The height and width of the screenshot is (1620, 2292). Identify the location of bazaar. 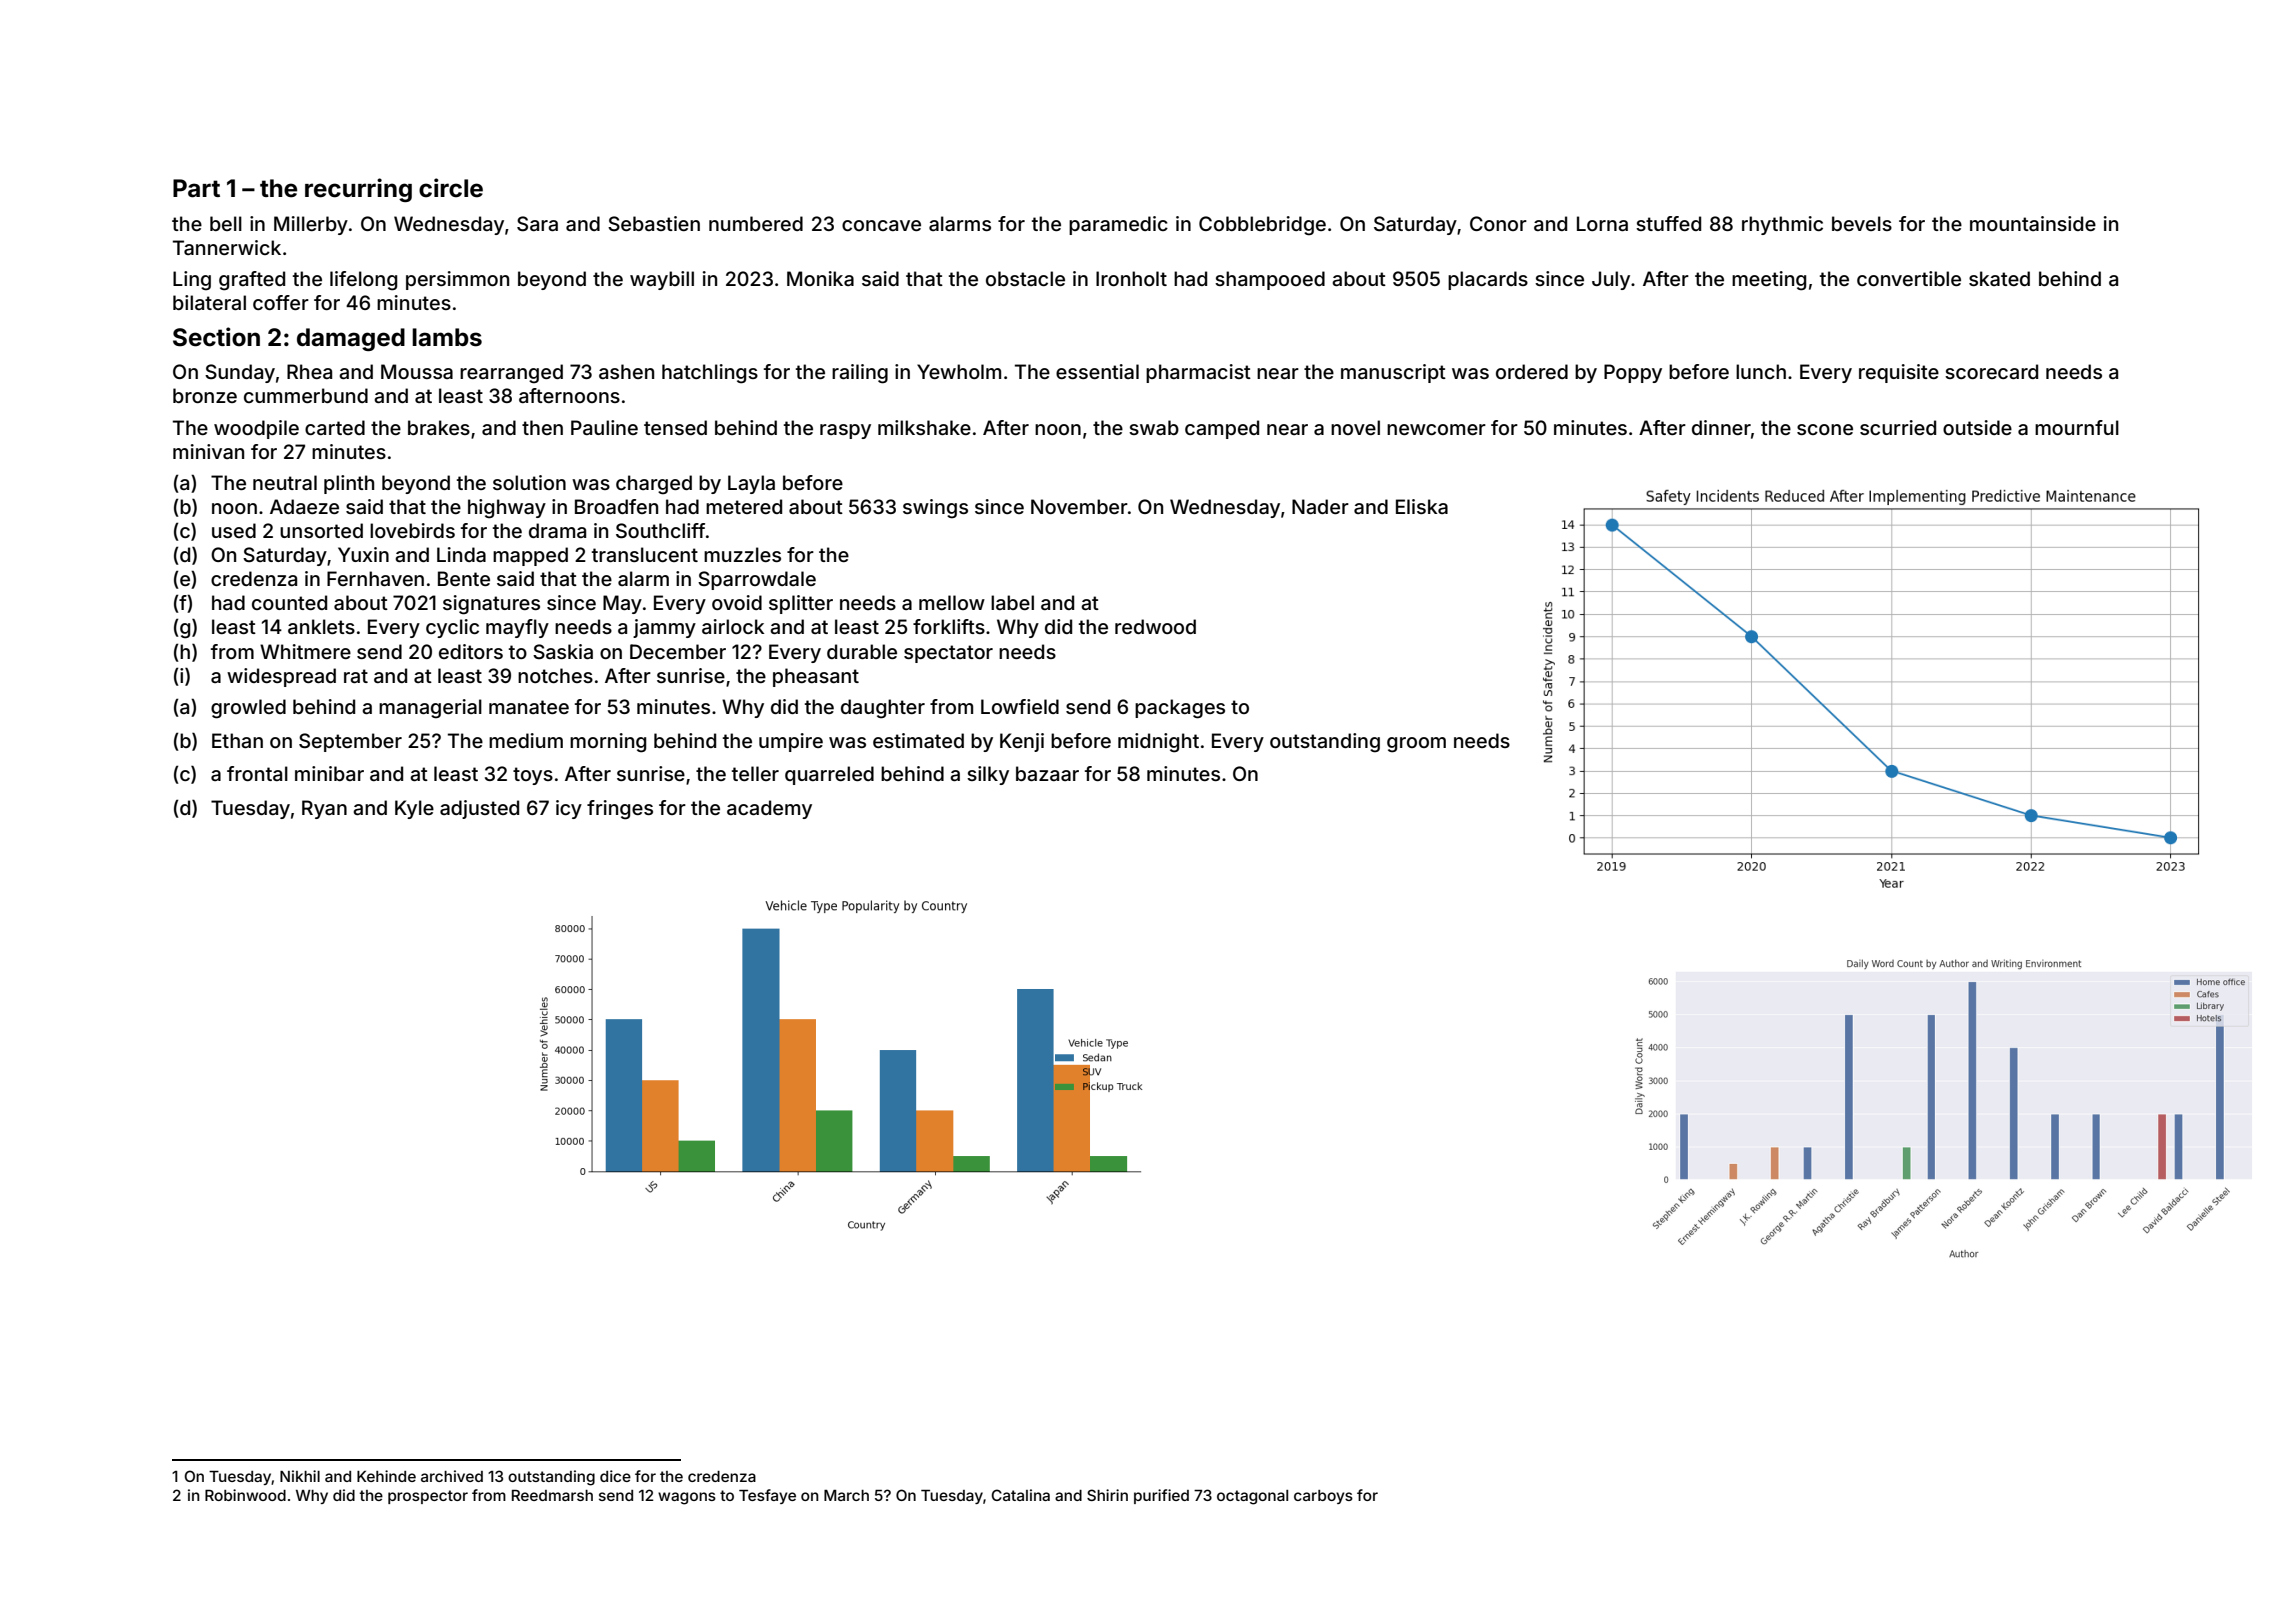
(1047, 773).
